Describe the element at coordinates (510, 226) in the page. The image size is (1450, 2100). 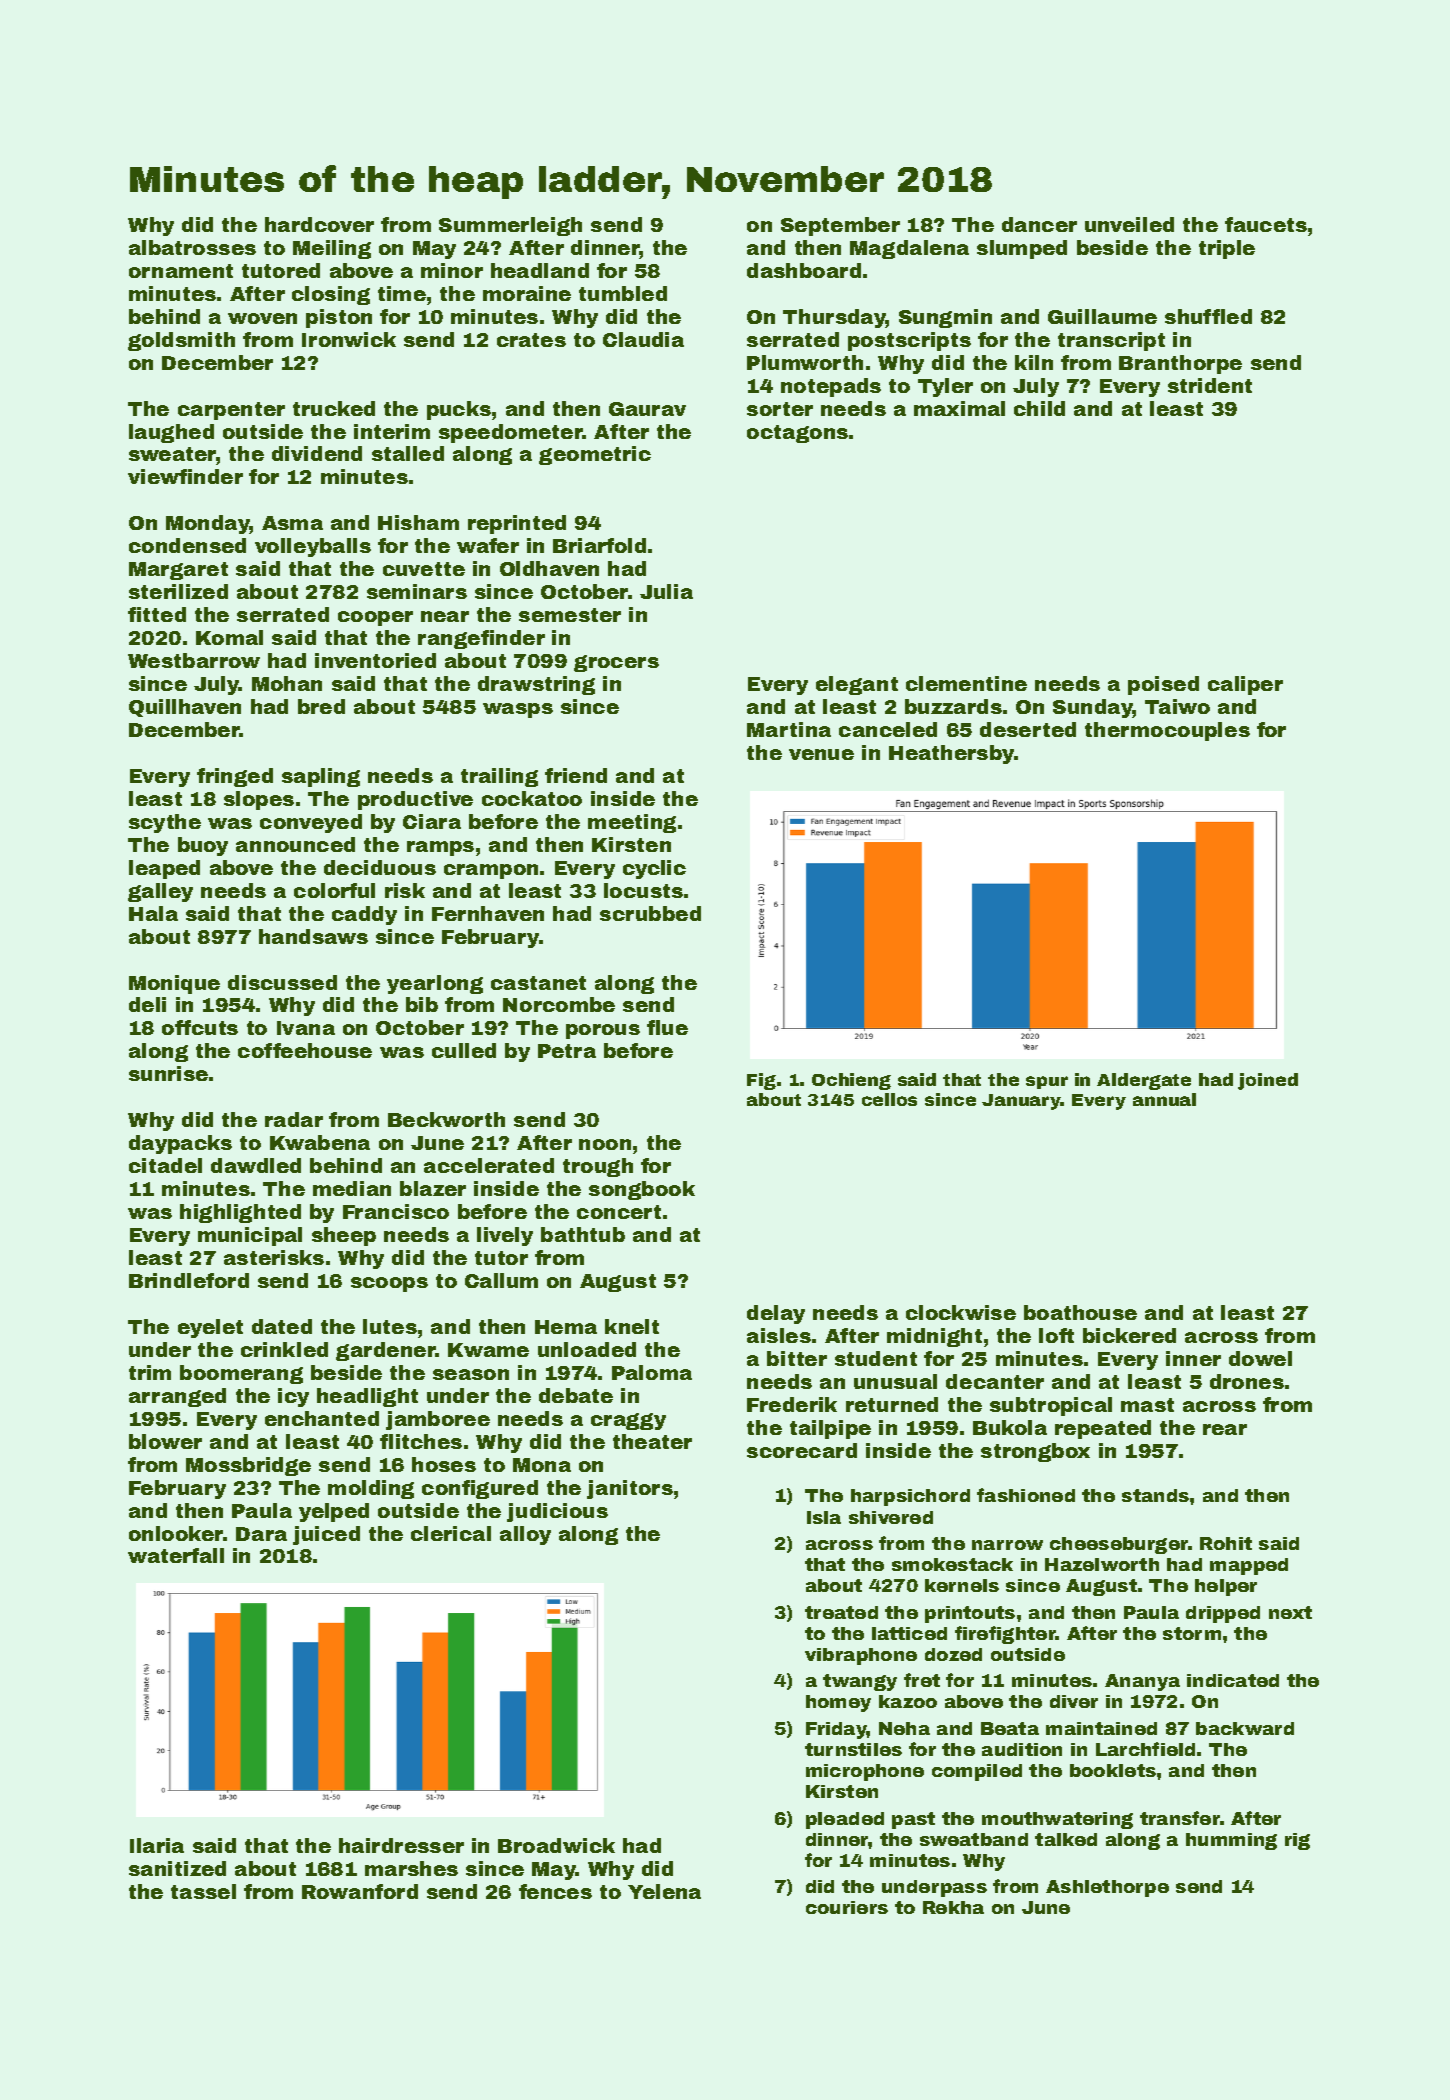
I see `Summerleigh` at that location.
